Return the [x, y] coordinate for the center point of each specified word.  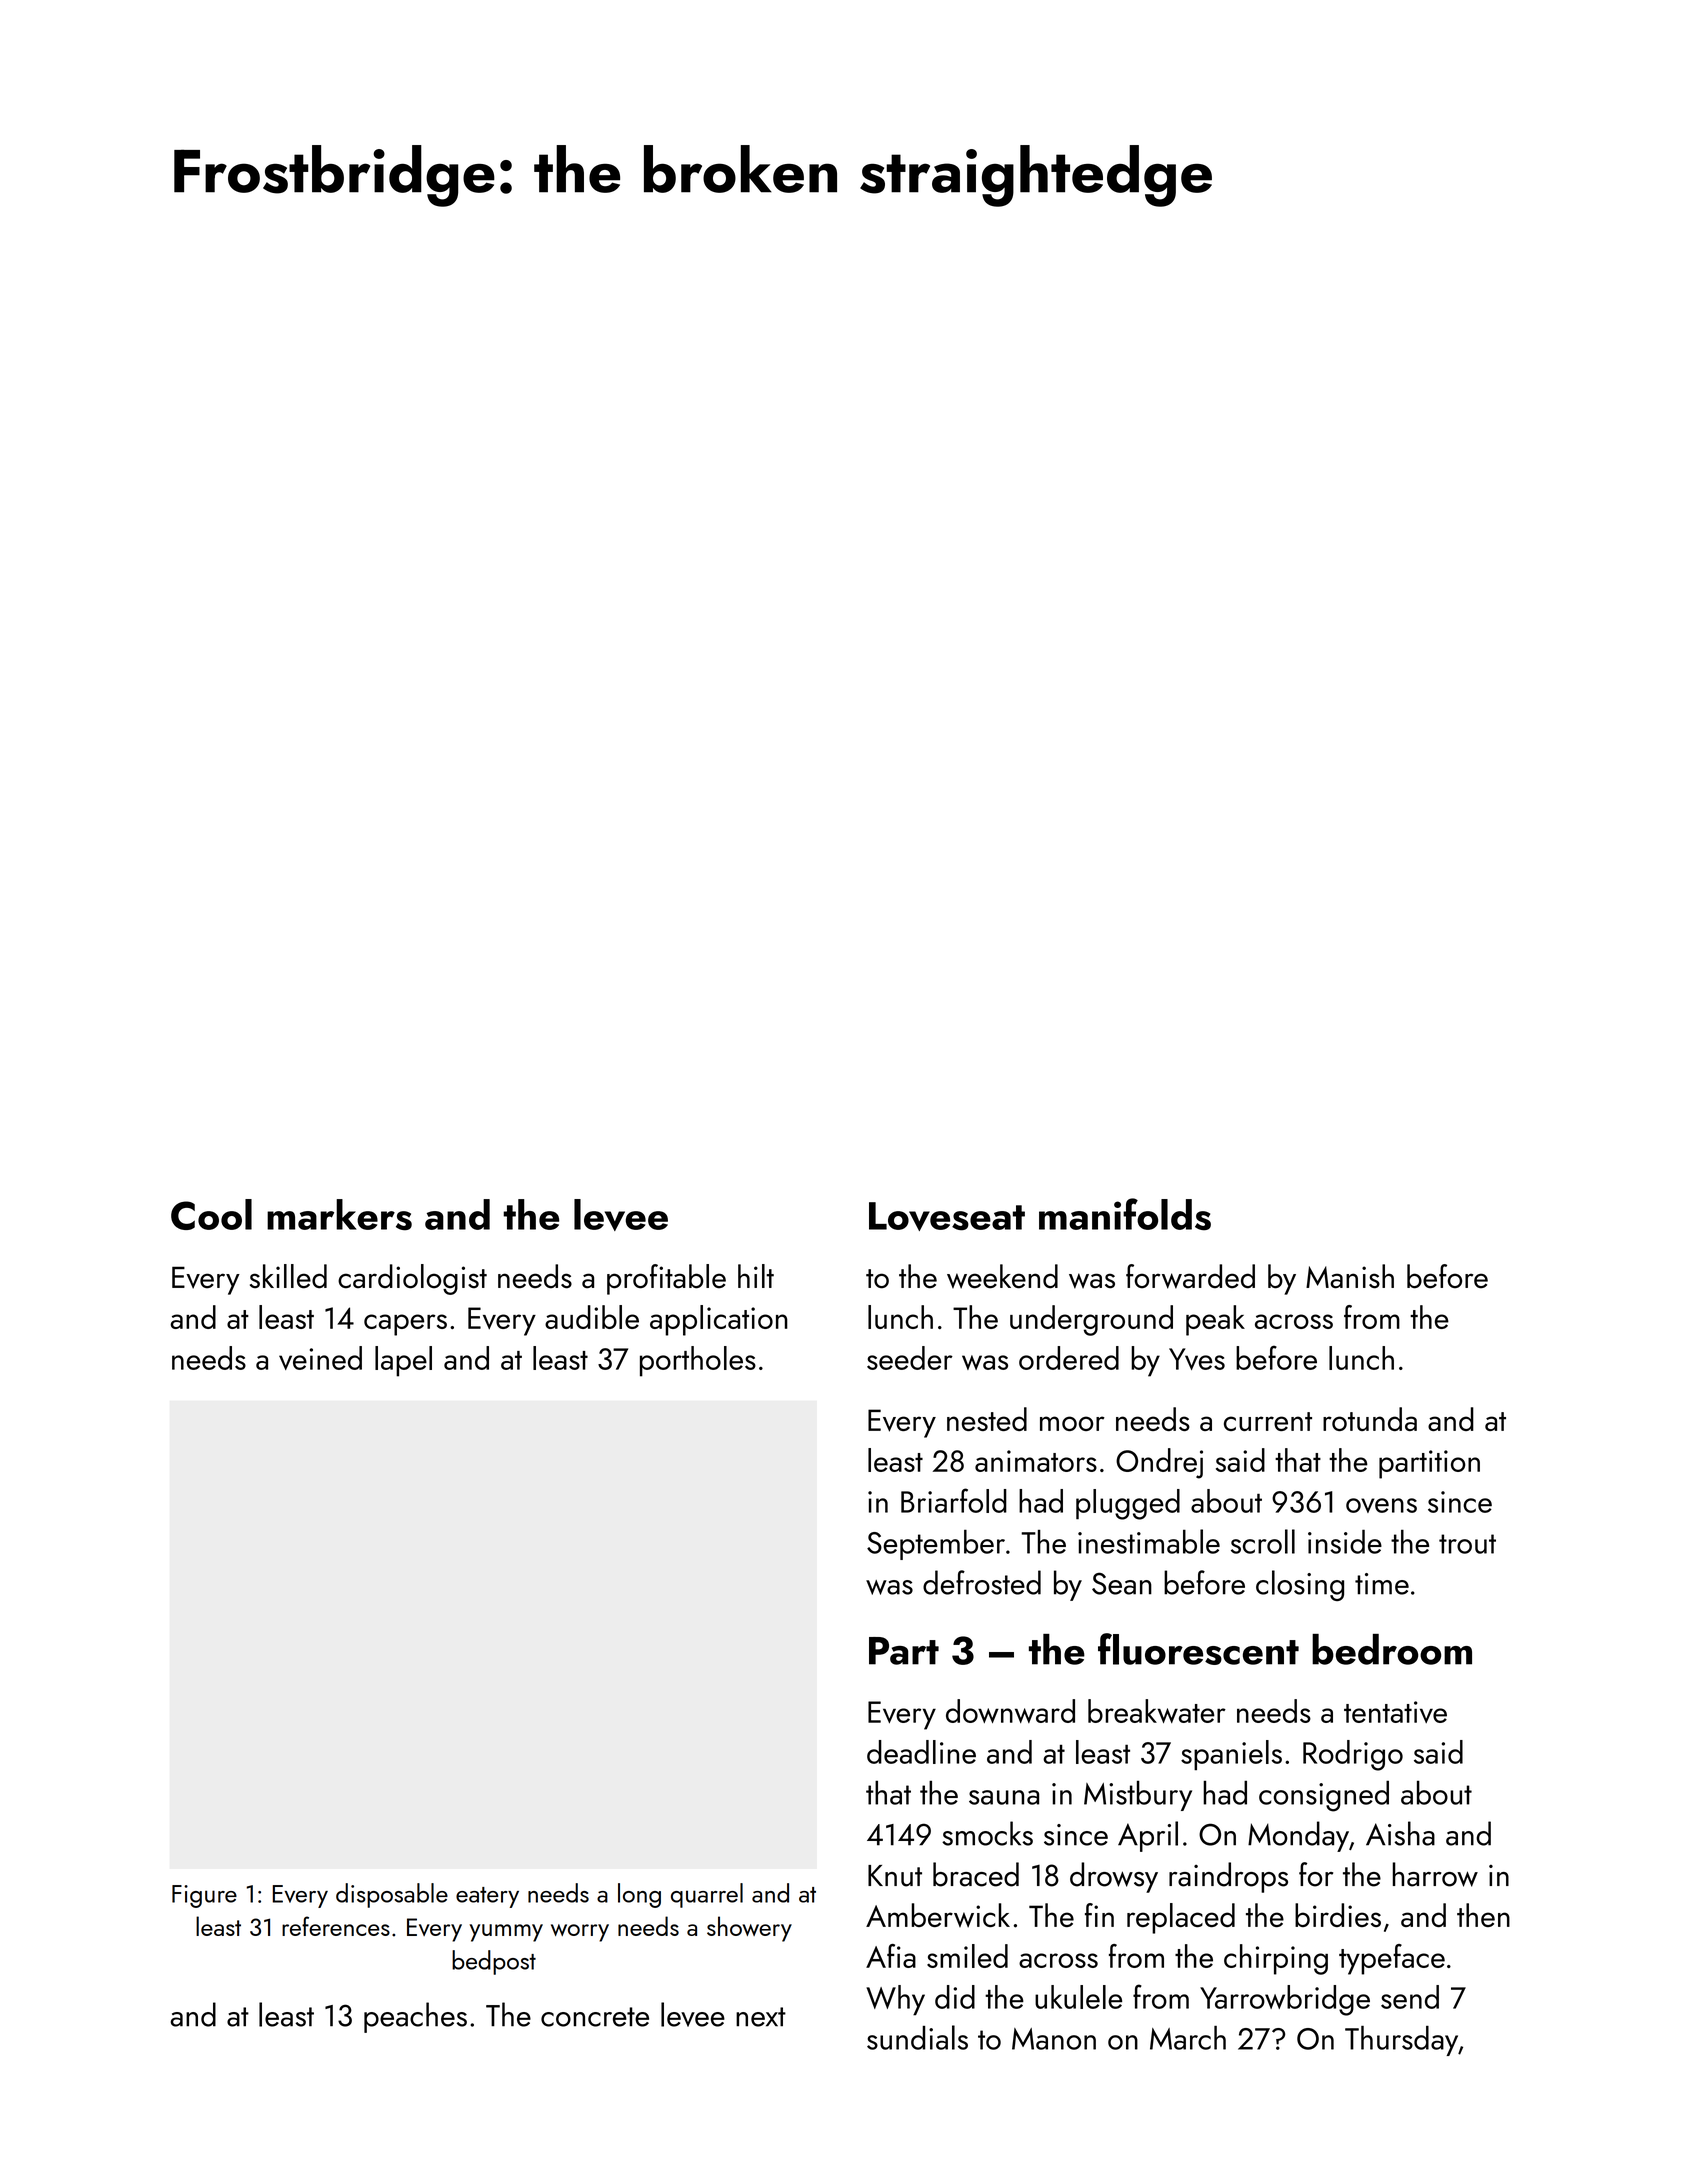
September [936, 1544]
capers [405, 1325]
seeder [910, 1358]
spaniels [1231, 1755]
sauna [1004, 1797]
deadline [921, 1752]
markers [339, 1215]
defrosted [982, 1582]
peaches [415, 2017]
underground [1091, 1320]
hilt [756, 1276]
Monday [1298, 1836]
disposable [392, 1895]
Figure [204, 1896]
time [1382, 1584]
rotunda [1370, 1419]
